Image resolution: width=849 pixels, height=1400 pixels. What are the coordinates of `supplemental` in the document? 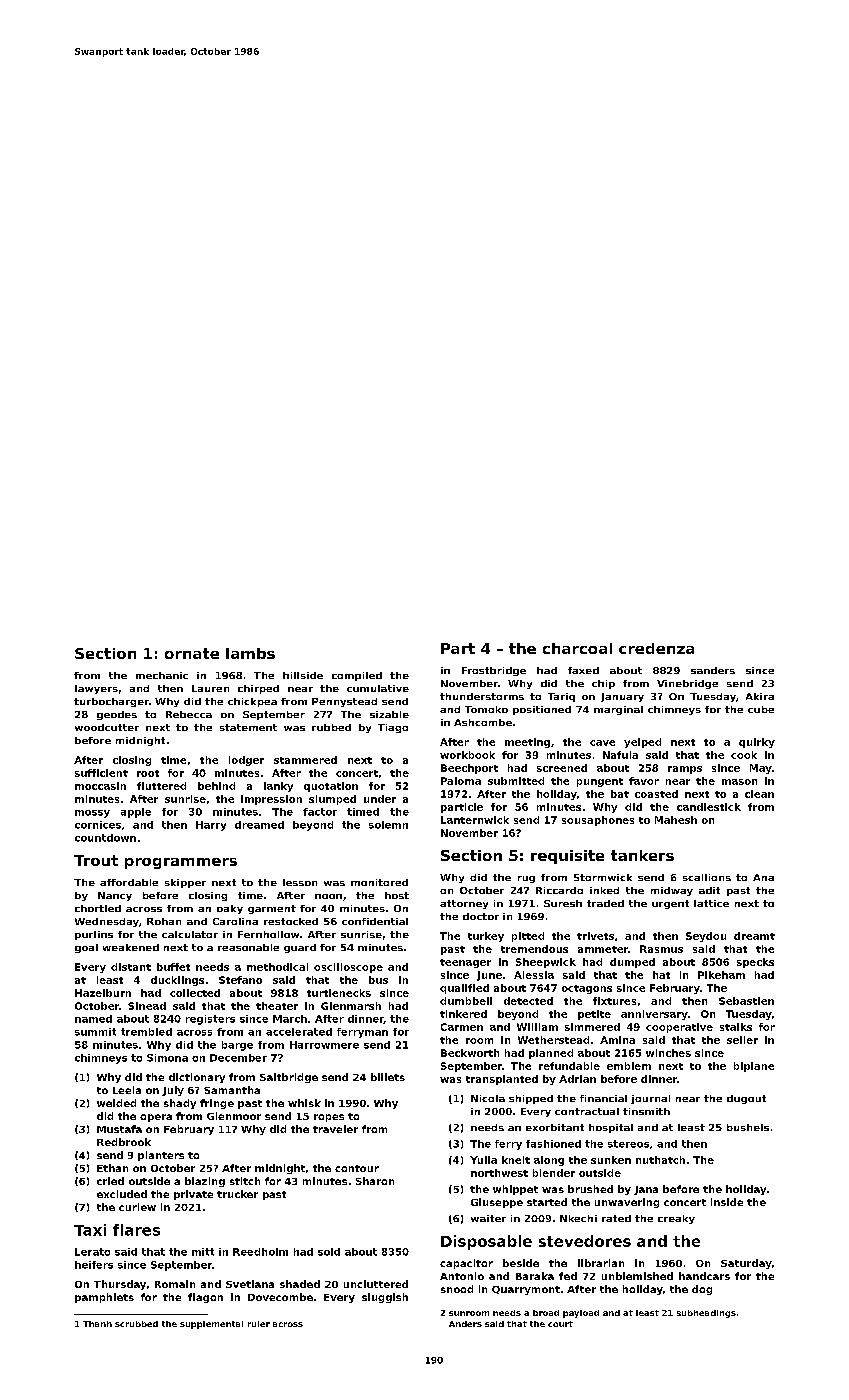 It's located at (211, 1325).
